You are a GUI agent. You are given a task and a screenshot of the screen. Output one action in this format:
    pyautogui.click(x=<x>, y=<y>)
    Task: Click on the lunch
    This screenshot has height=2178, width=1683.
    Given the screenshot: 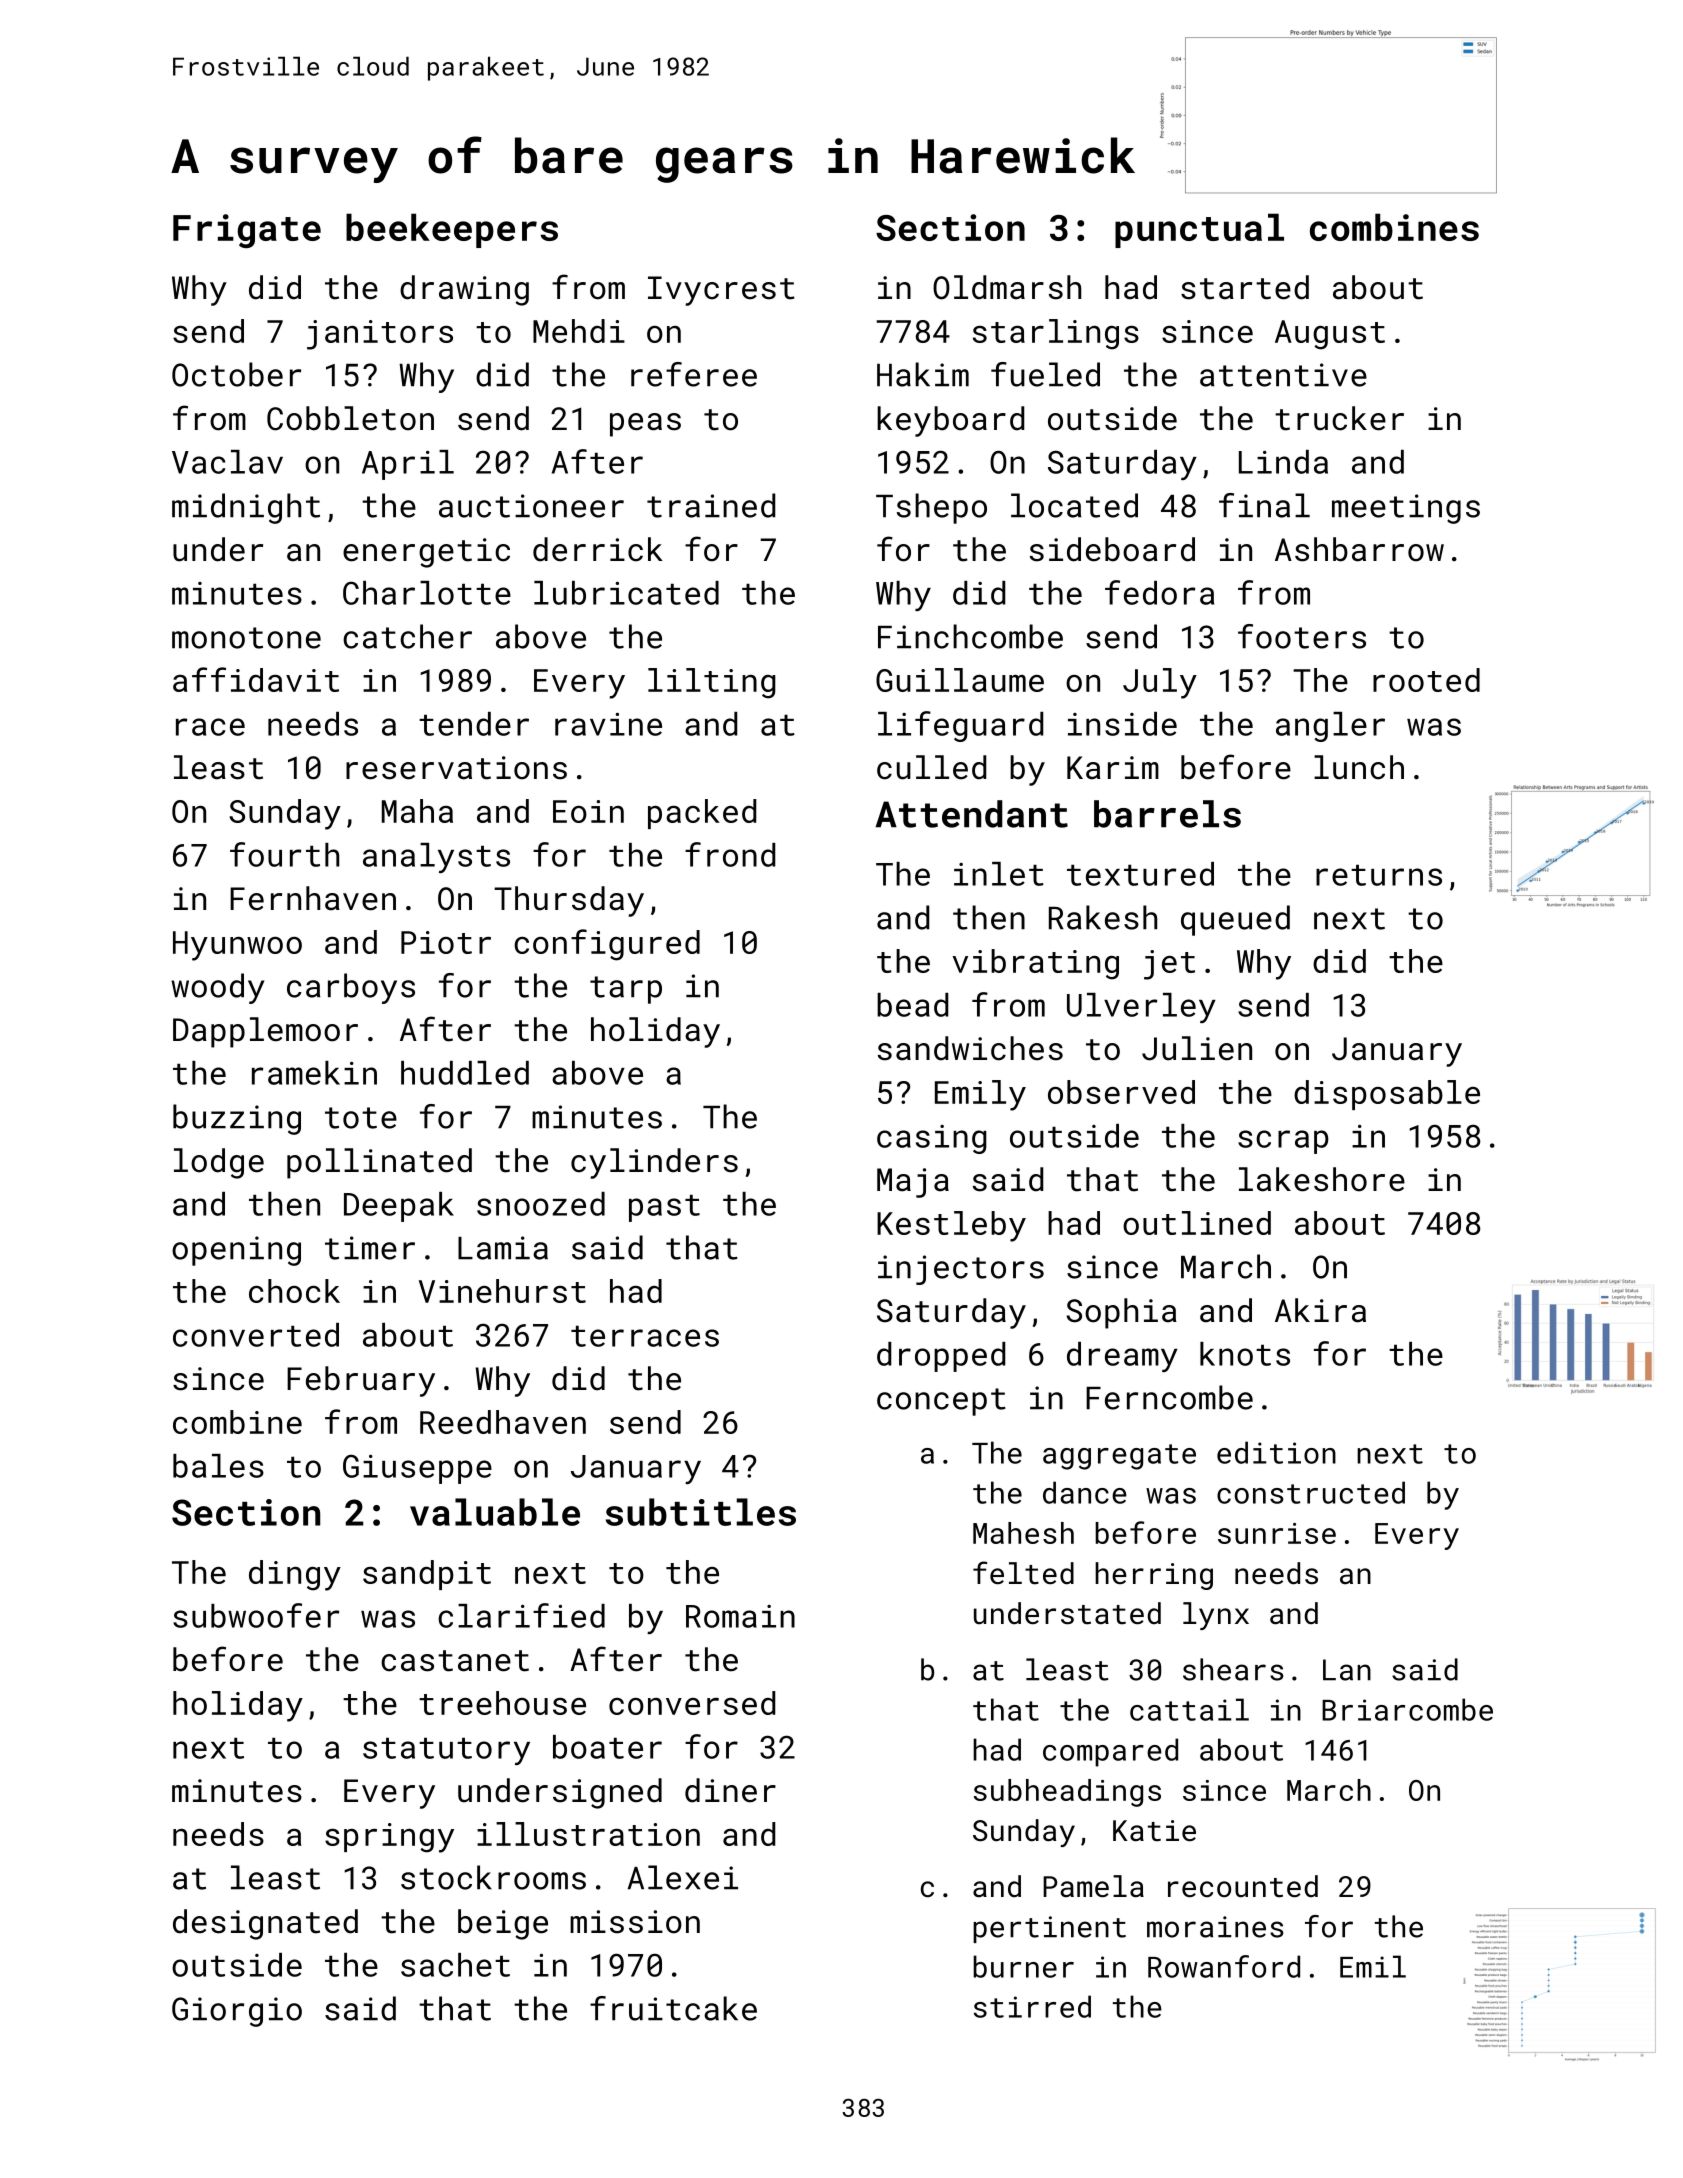 What is the action you would take?
    pyautogui.click(x=1359, y=767)
